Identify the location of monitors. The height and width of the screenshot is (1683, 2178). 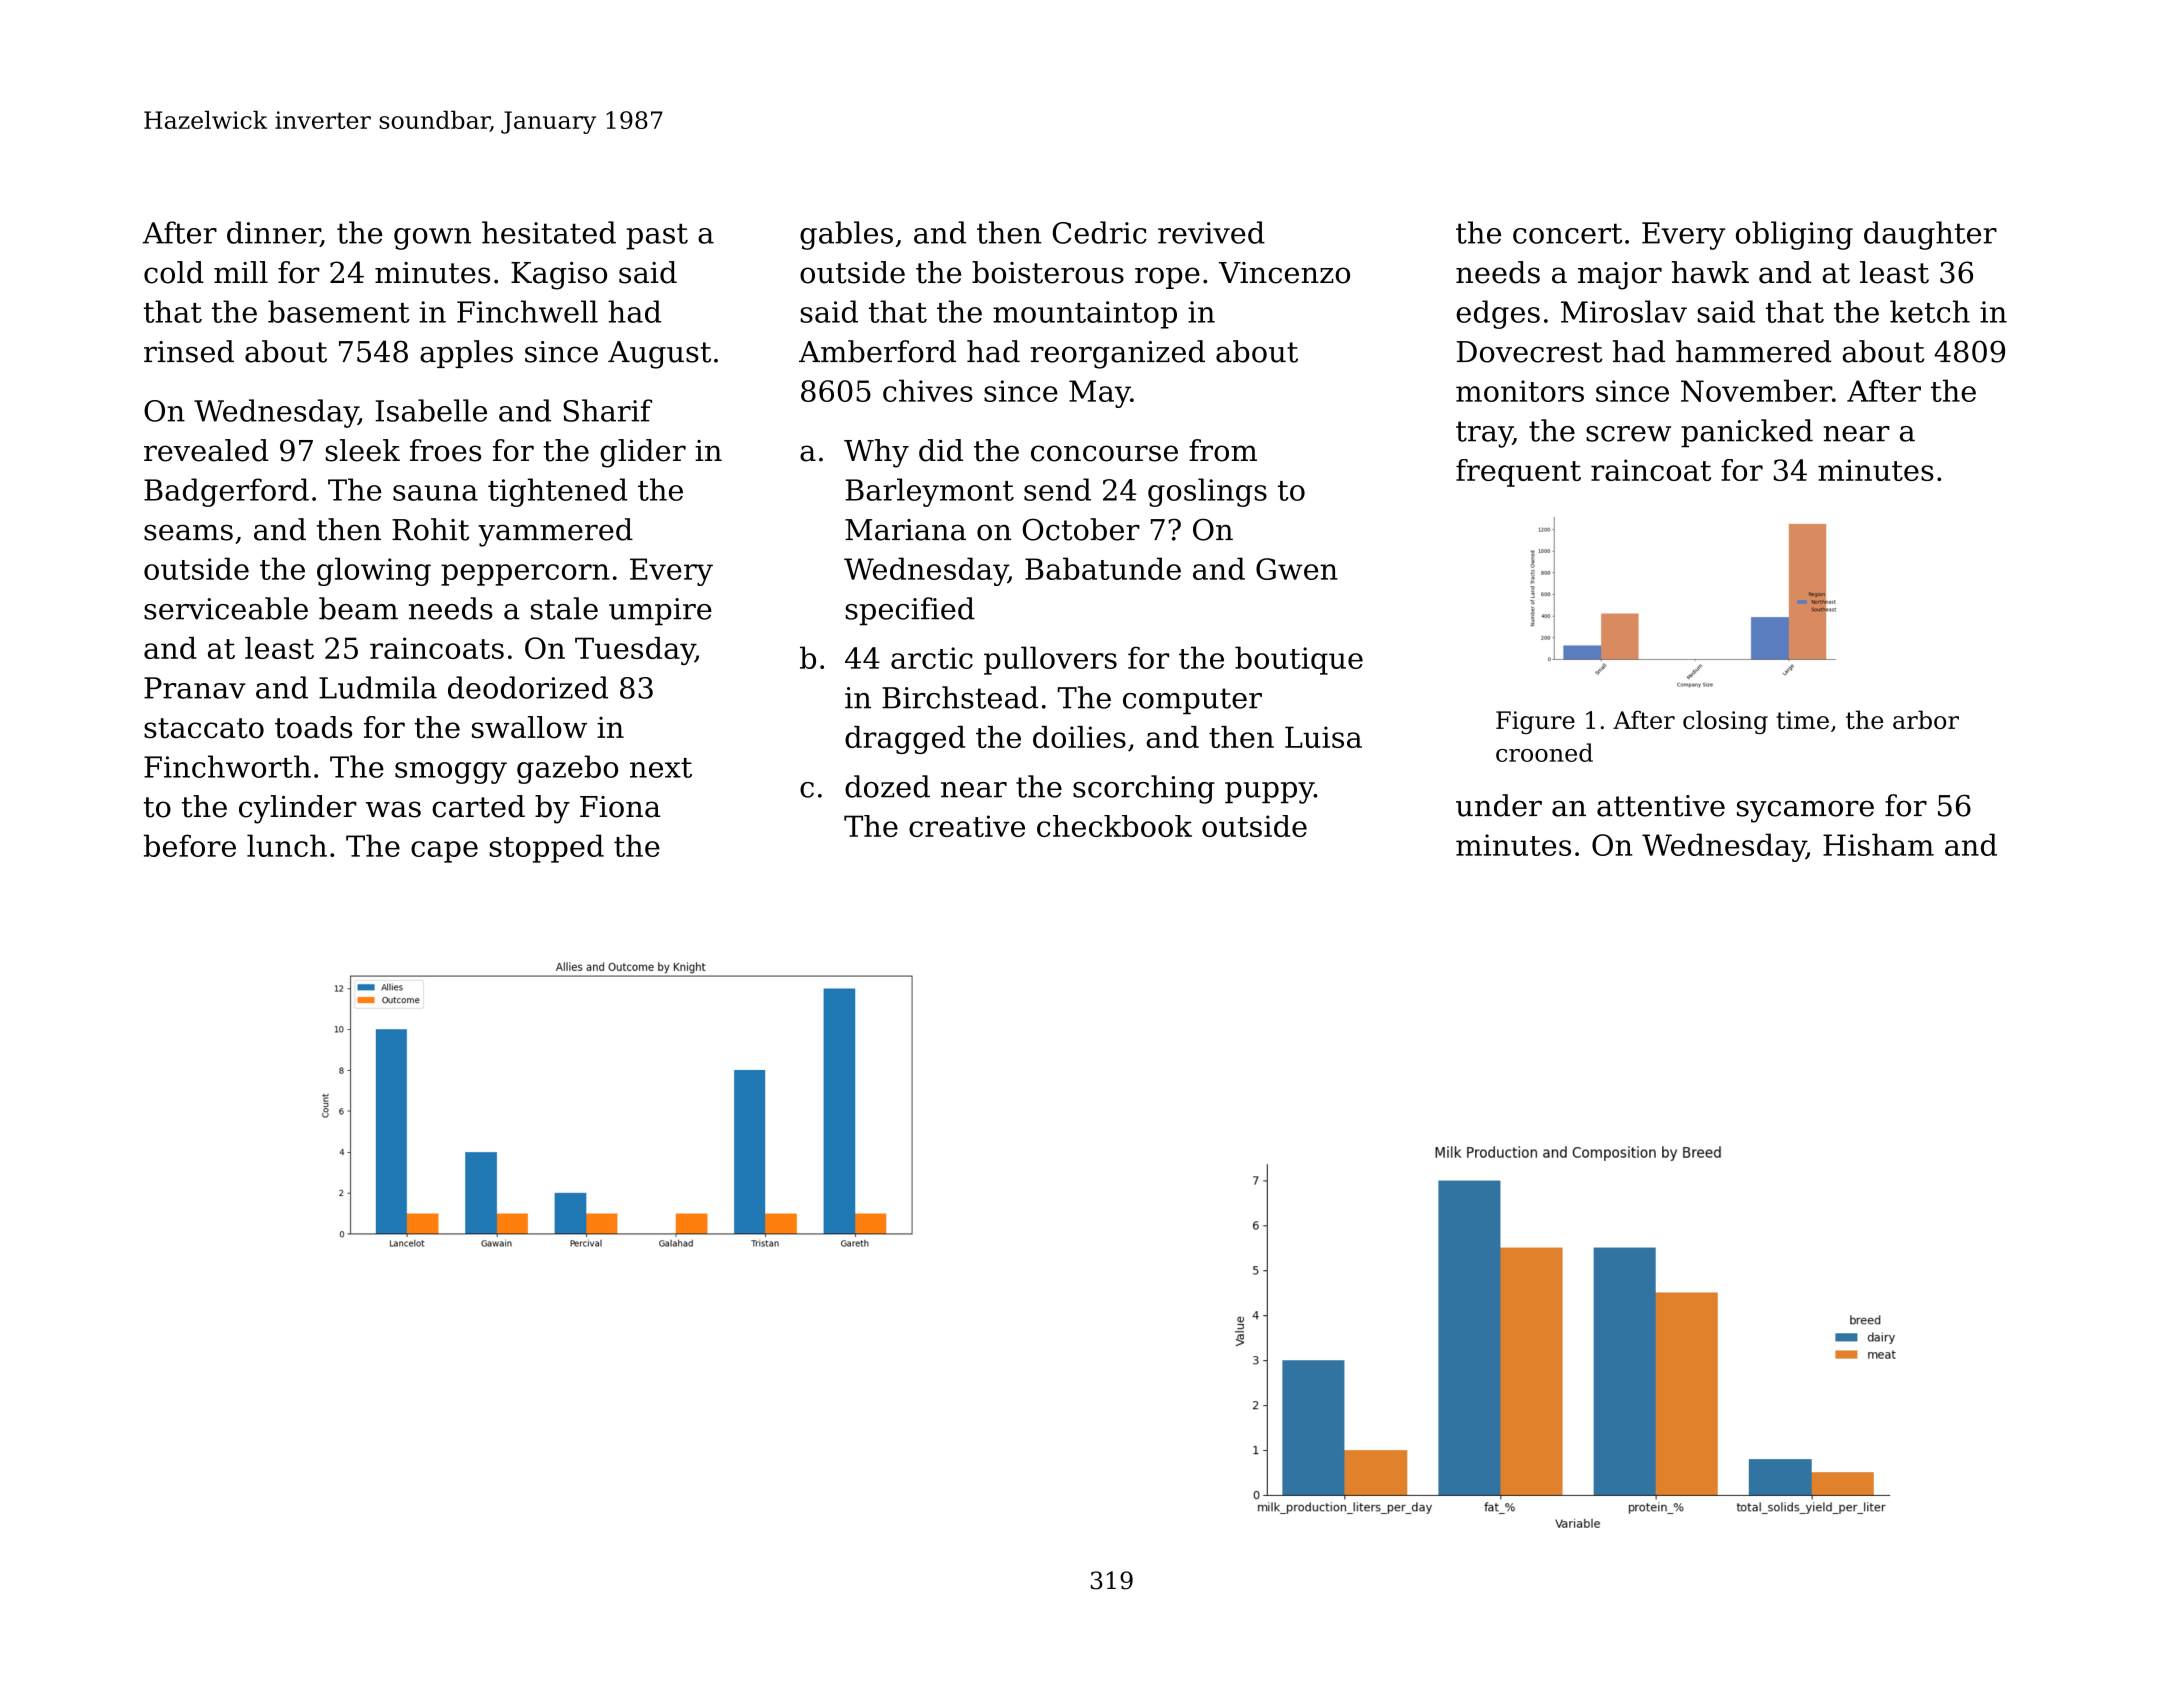
(1520, 391).
